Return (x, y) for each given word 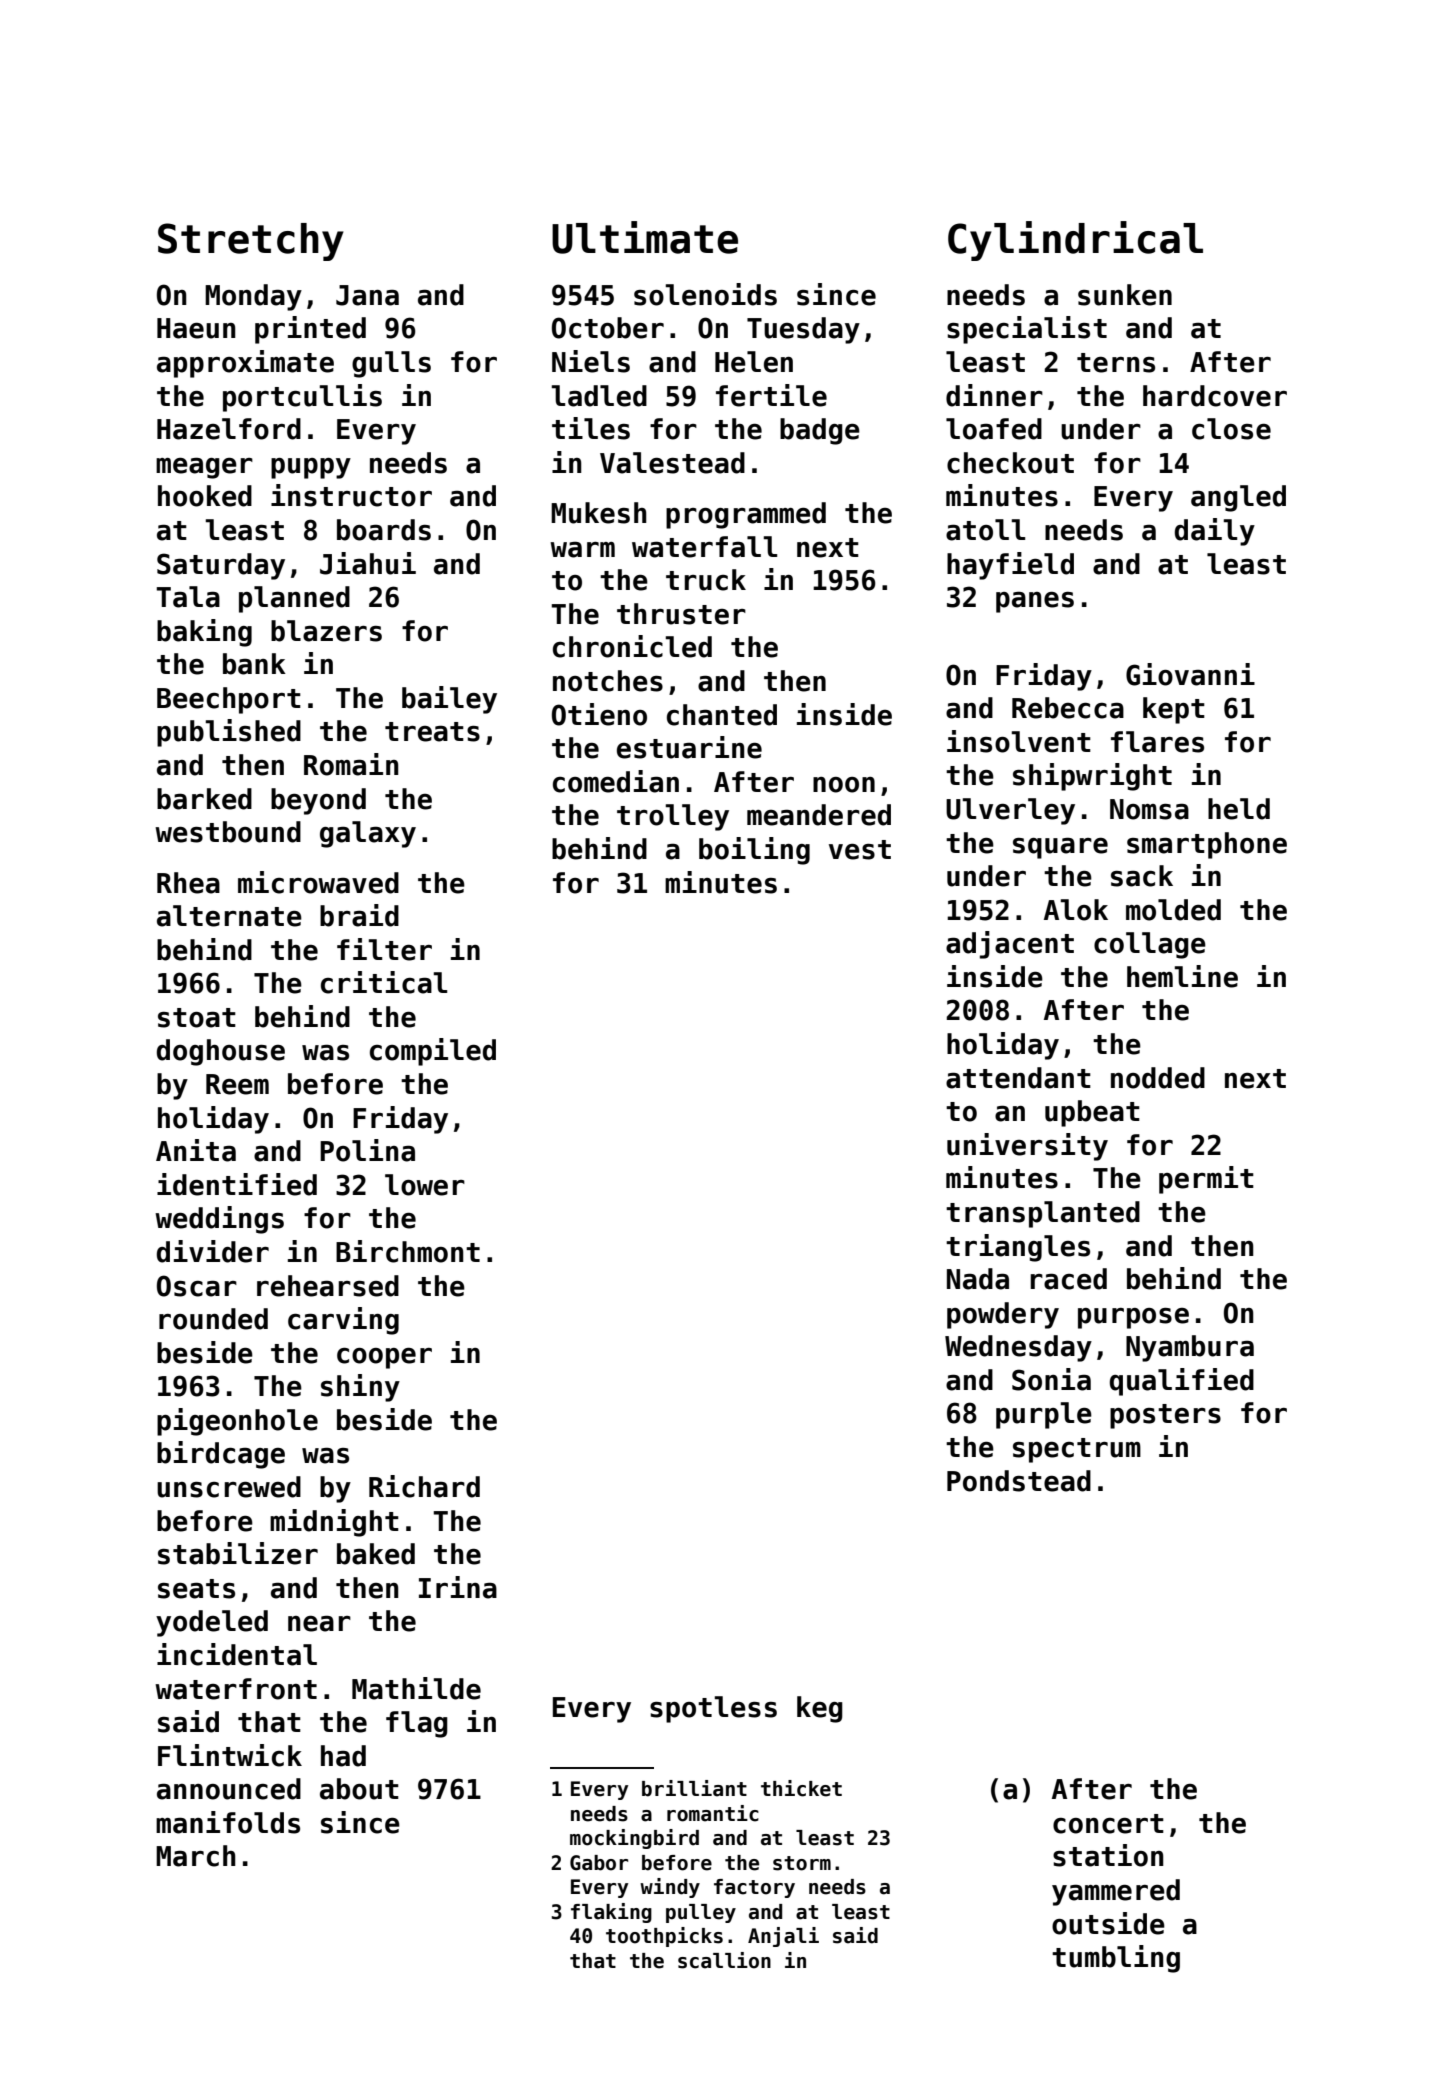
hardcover (1215, 396)
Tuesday (803, 330)
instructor (351, 495)
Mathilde (416, 1688)
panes (1035, 602)
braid (359, 915)
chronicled (632, 646)
